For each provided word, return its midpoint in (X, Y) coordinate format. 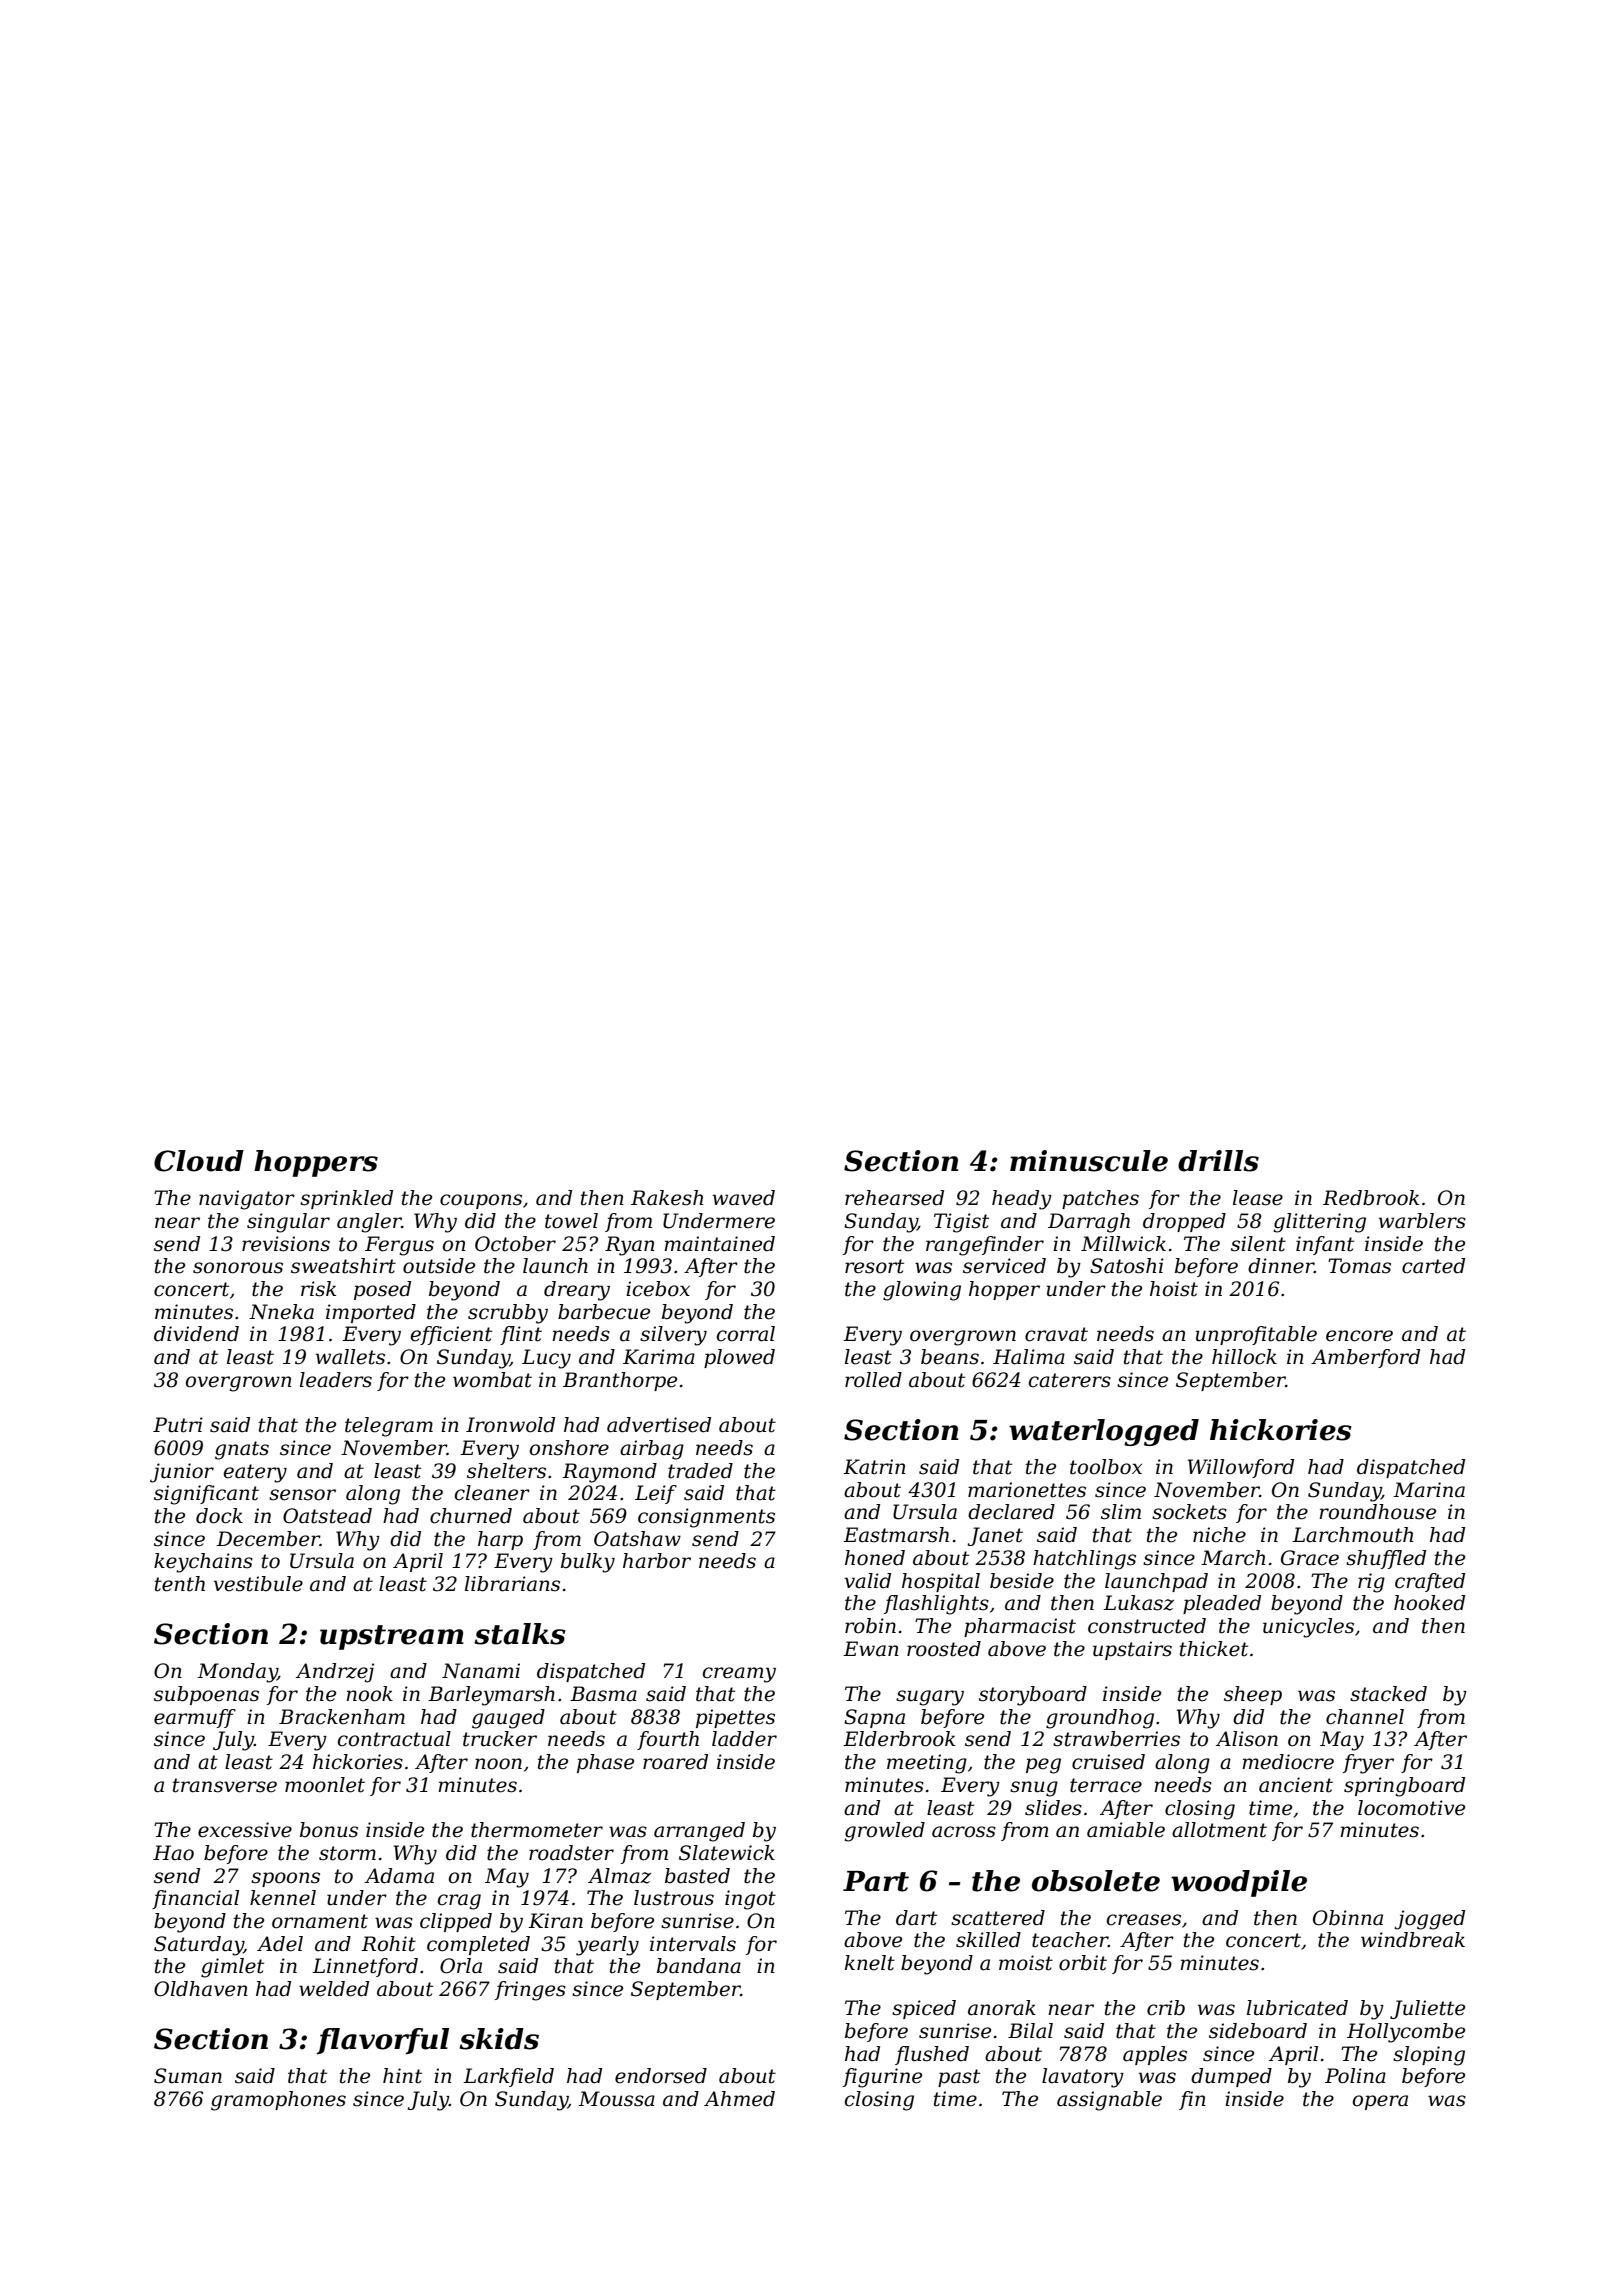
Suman (188, 2076)
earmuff (195, 1718)
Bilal (1030, 2031)
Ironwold (510, 1425)
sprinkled (346, 1199)
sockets (1189, 1512)
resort (874, 1266)
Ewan (871, 1649)
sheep (1253, 1695)
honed (875, 1558)
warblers (1422, 1221)
